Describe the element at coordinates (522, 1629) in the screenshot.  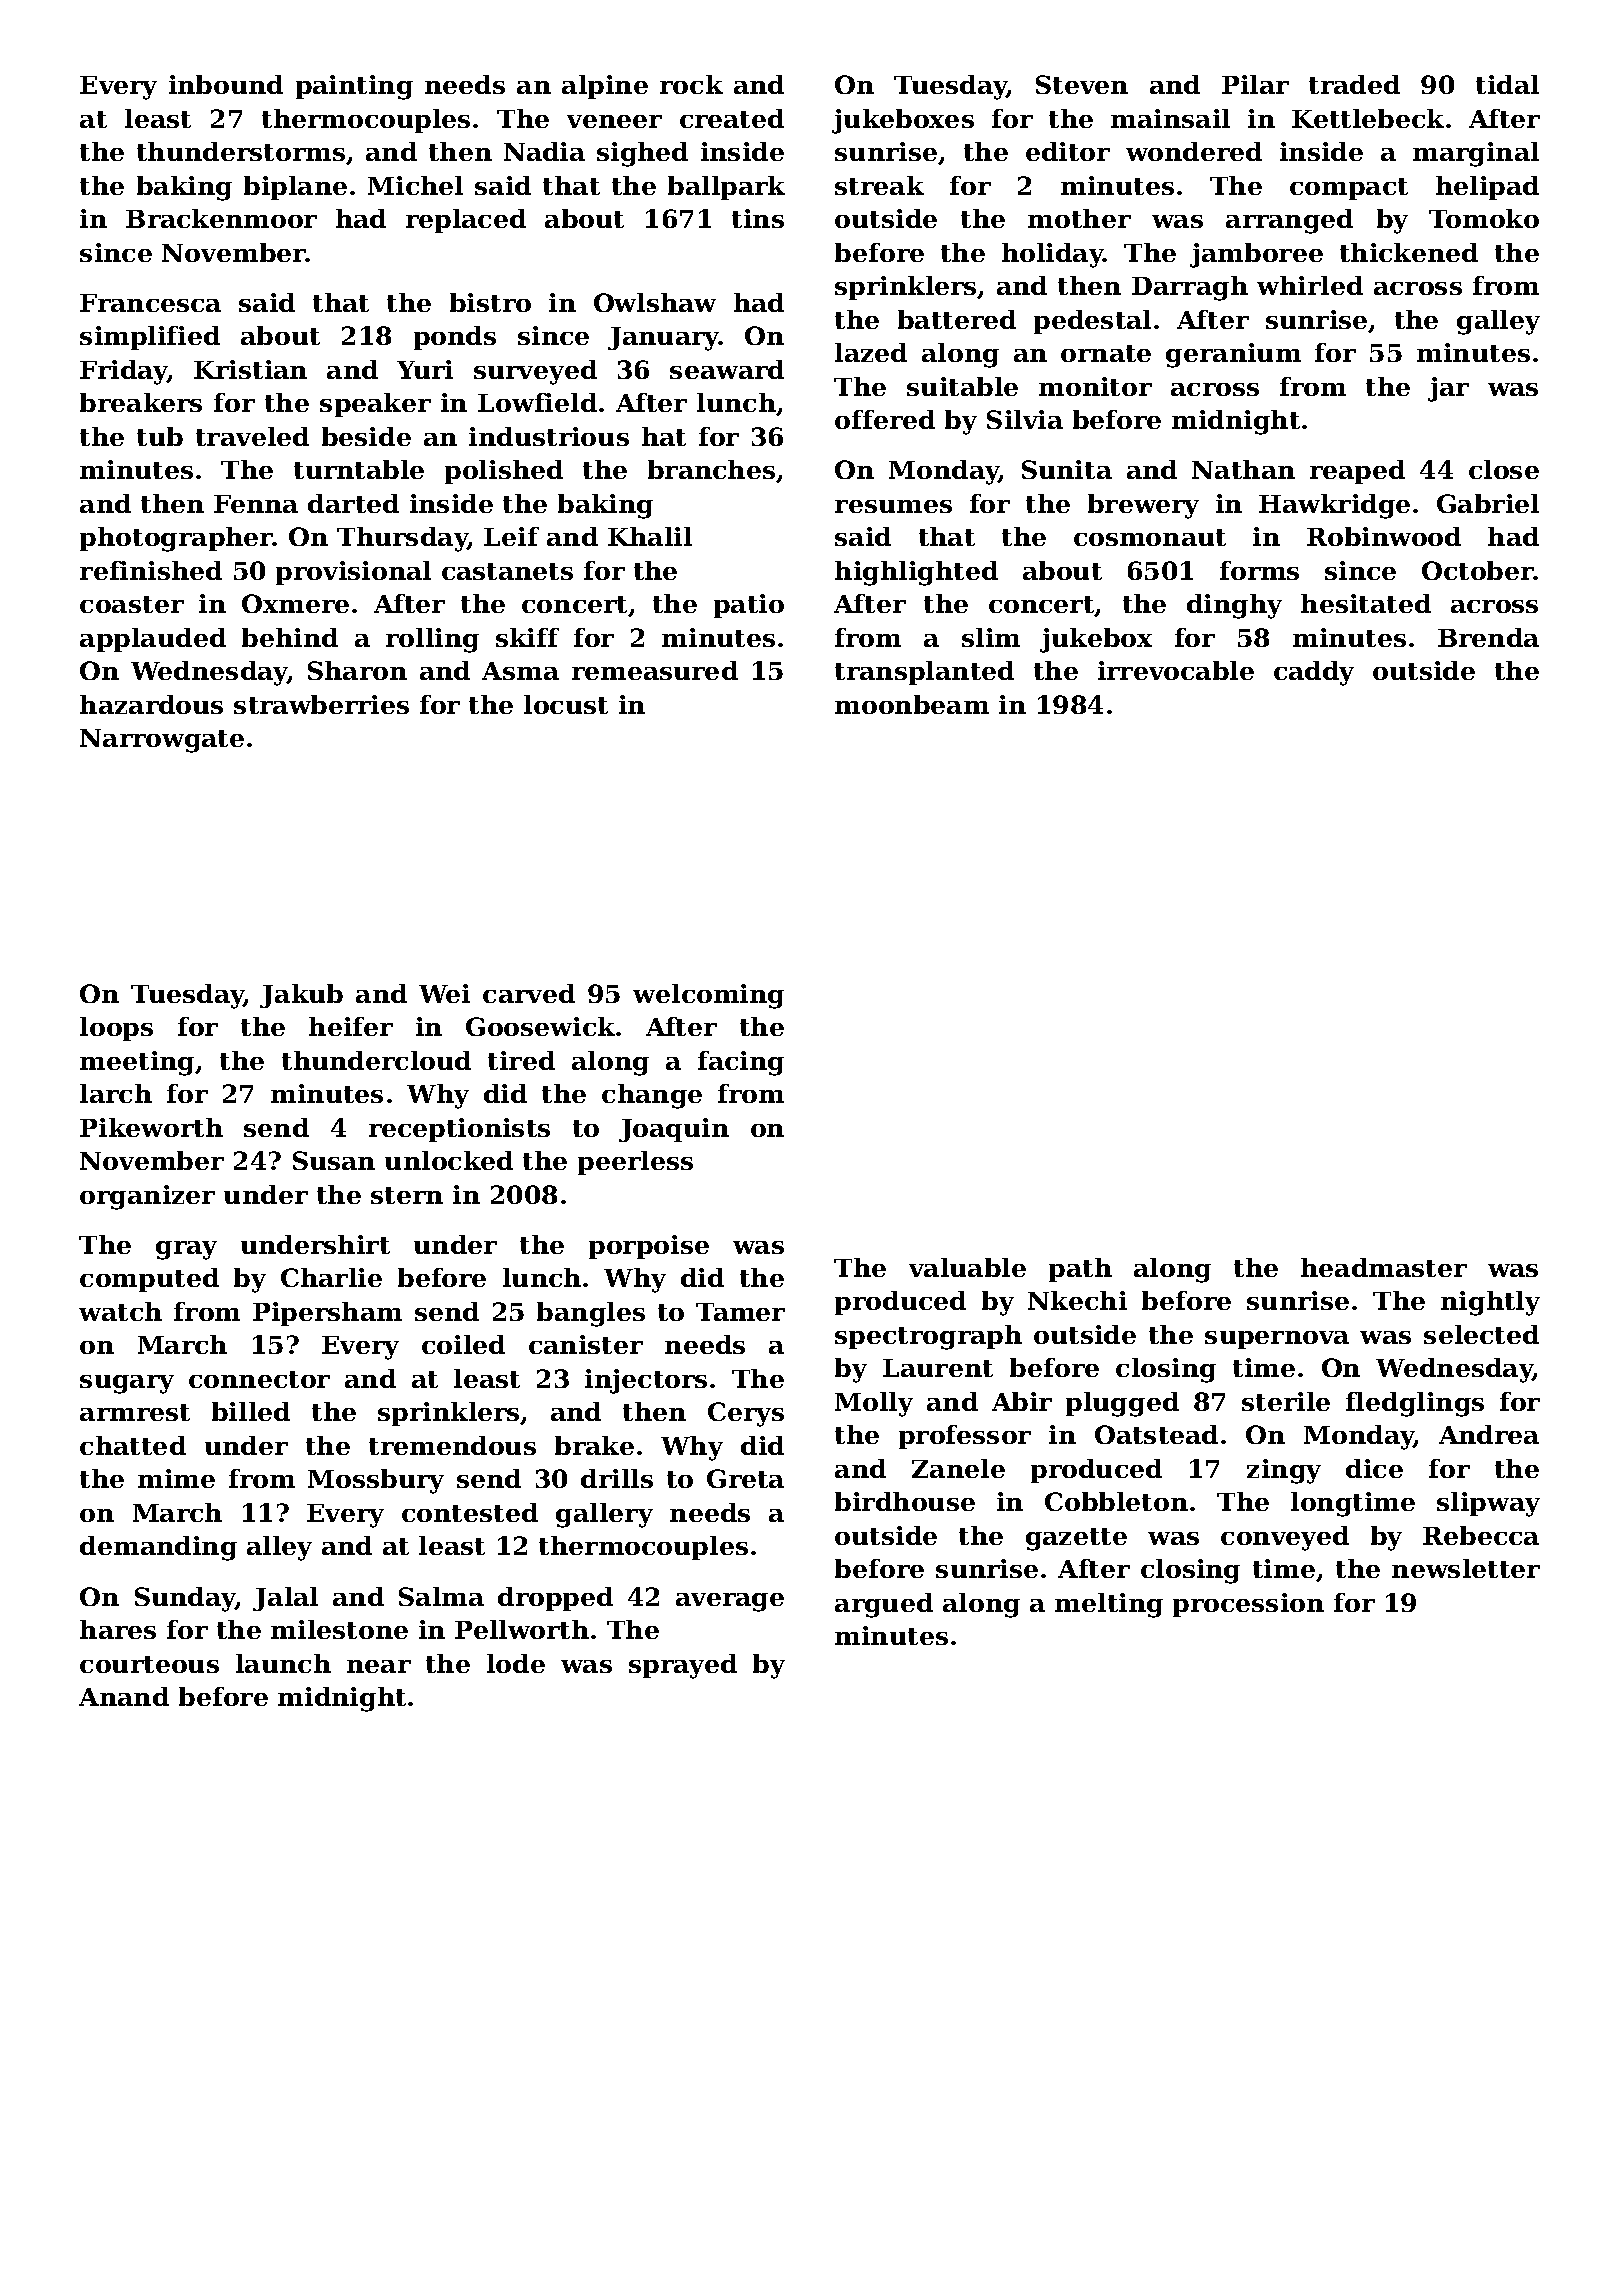
I see `Pellworth` at that location.
